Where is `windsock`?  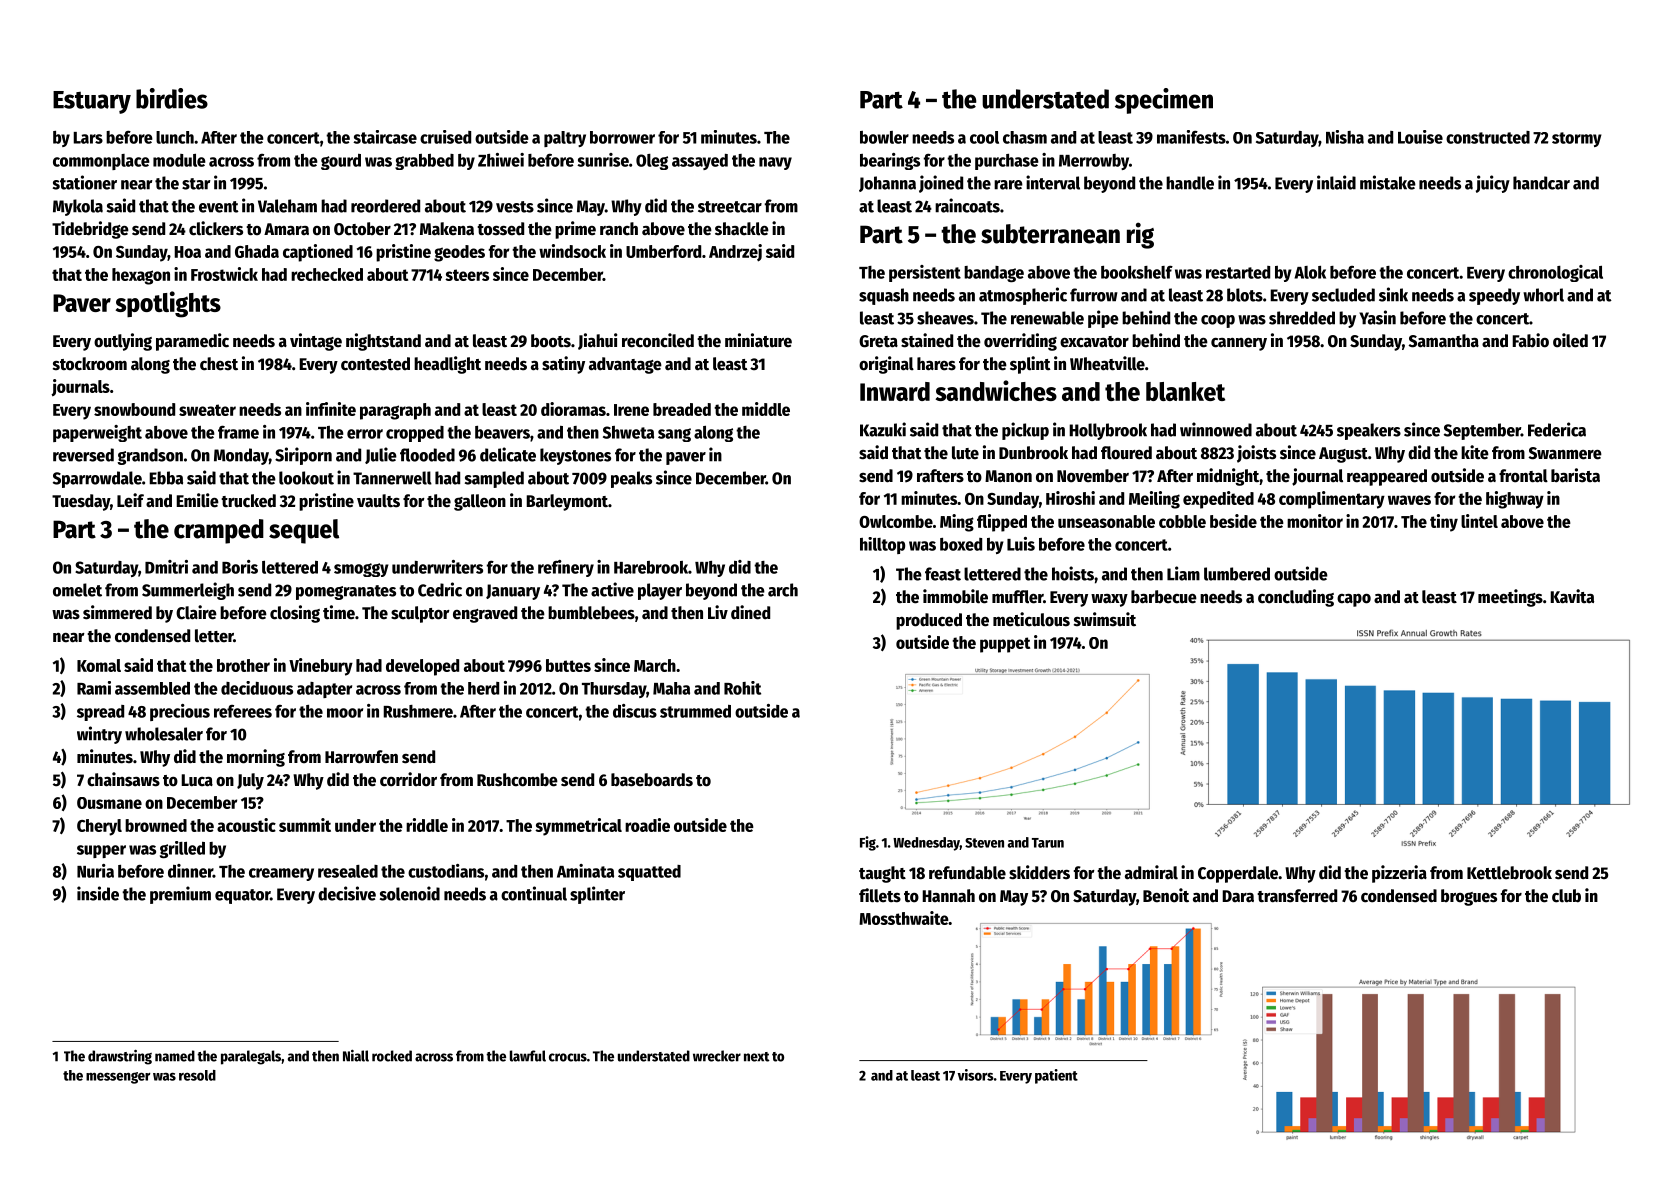 windsock is located at coordinates (572, 251).
